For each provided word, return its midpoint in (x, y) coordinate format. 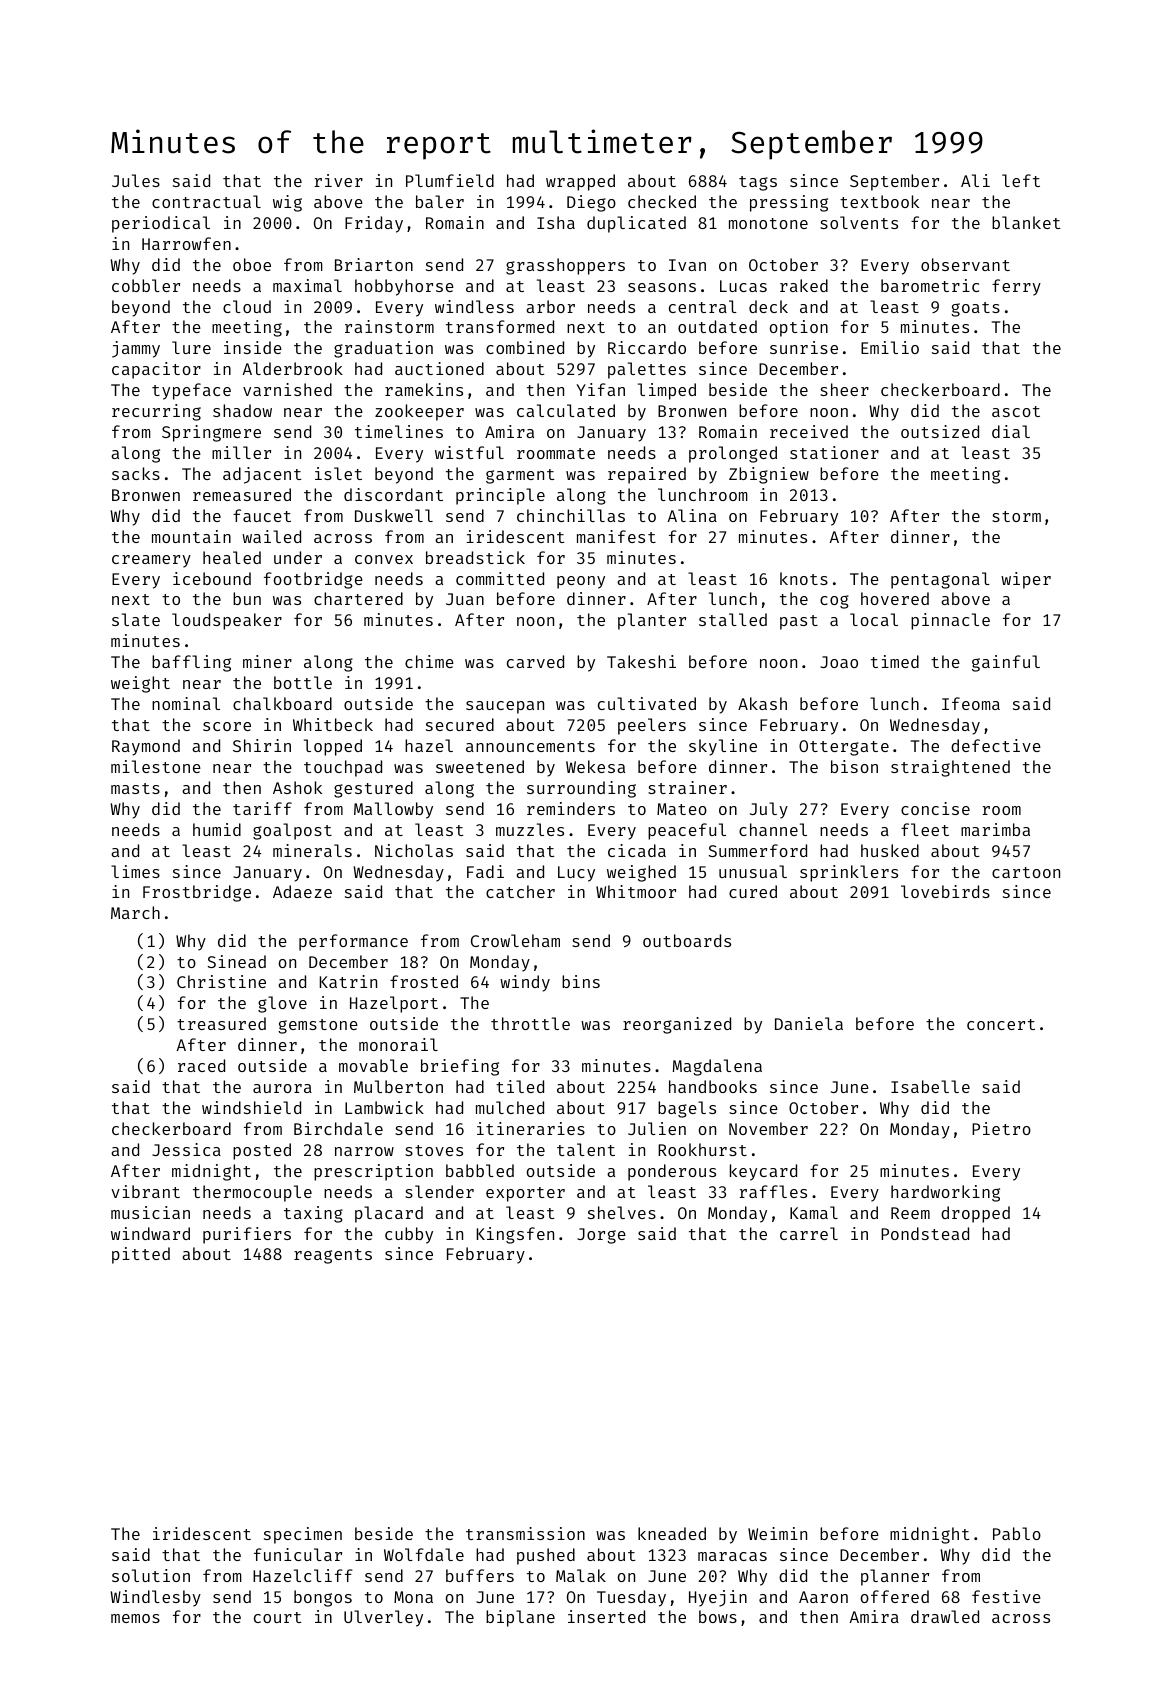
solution (151, 1575)
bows (718, 1616)
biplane (520, 1618)
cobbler (146, 285)
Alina (692, 515)
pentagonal (940, 580)
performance (353, 942)
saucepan (505, 707)
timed (895, 661)
